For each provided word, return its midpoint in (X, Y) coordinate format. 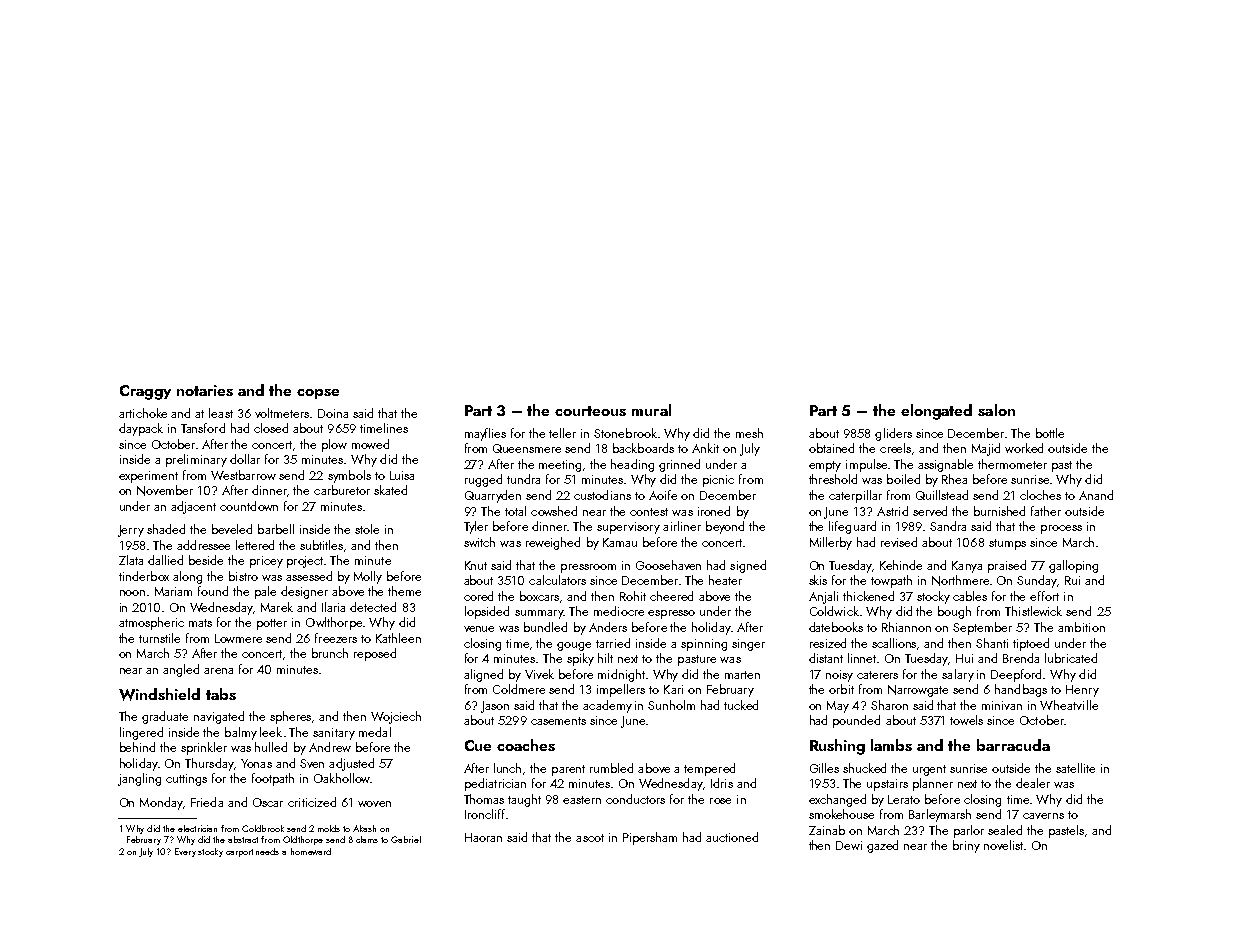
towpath (891, 581)
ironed (714, 511)
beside (206, 560)
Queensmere (527, 448)
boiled (903, 479)
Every (185, 852)
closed (271, 428)
